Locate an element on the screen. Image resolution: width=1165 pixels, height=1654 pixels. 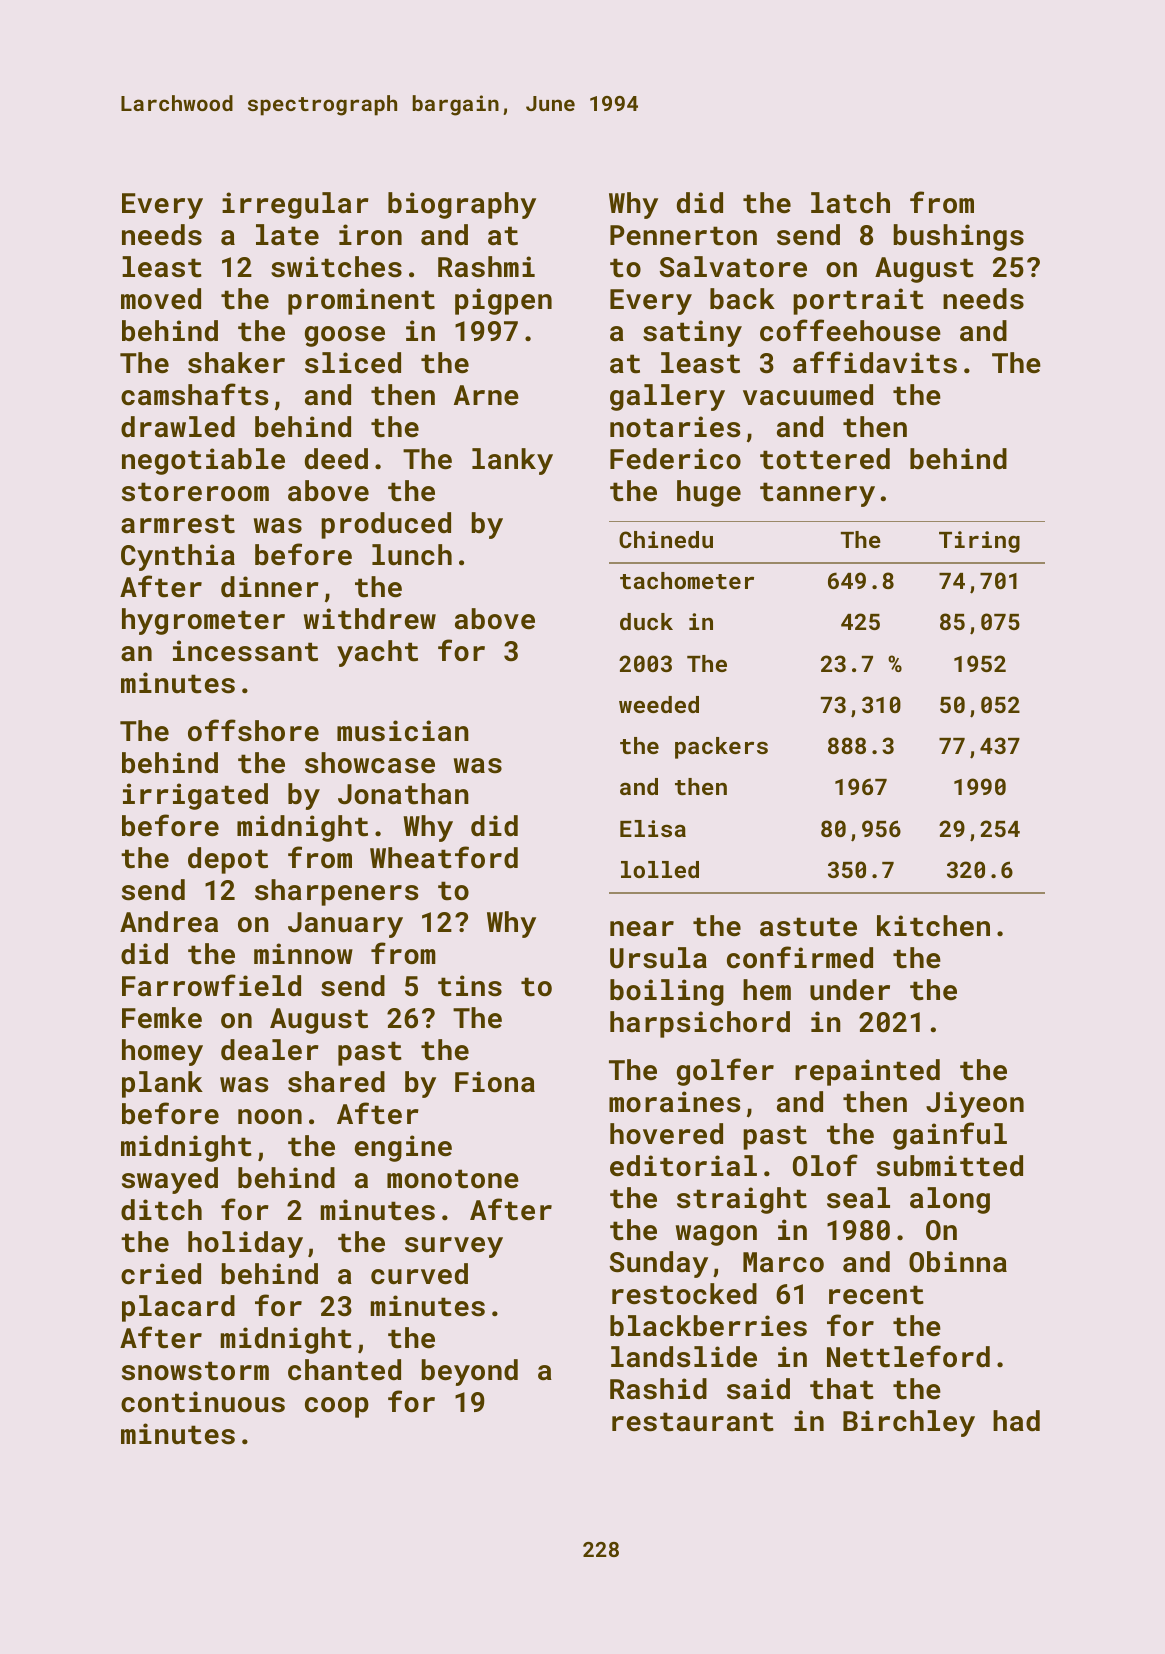
packers is located at coordinates (721, 748).
